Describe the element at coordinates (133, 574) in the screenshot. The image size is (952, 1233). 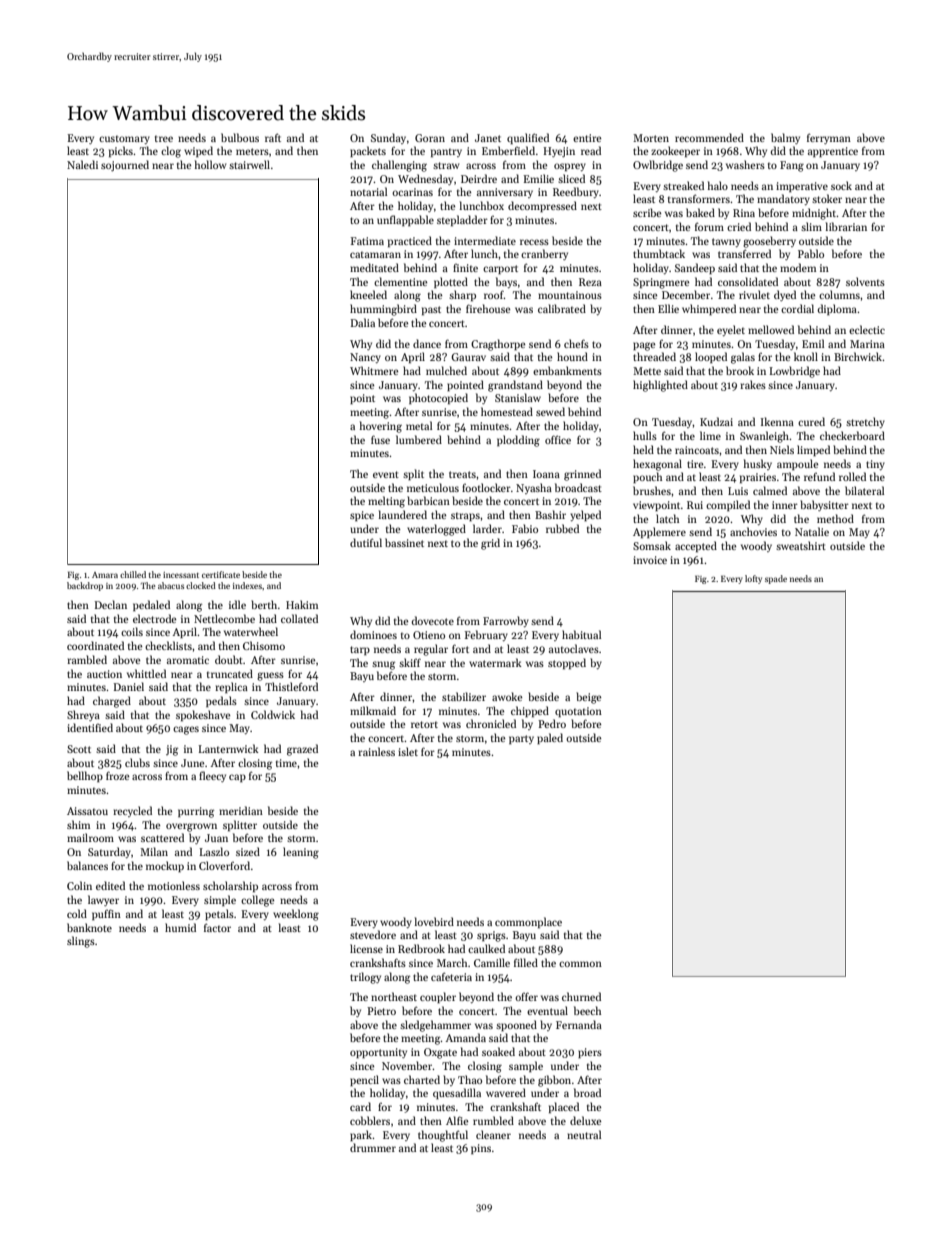
I see `chilled` at that location.
